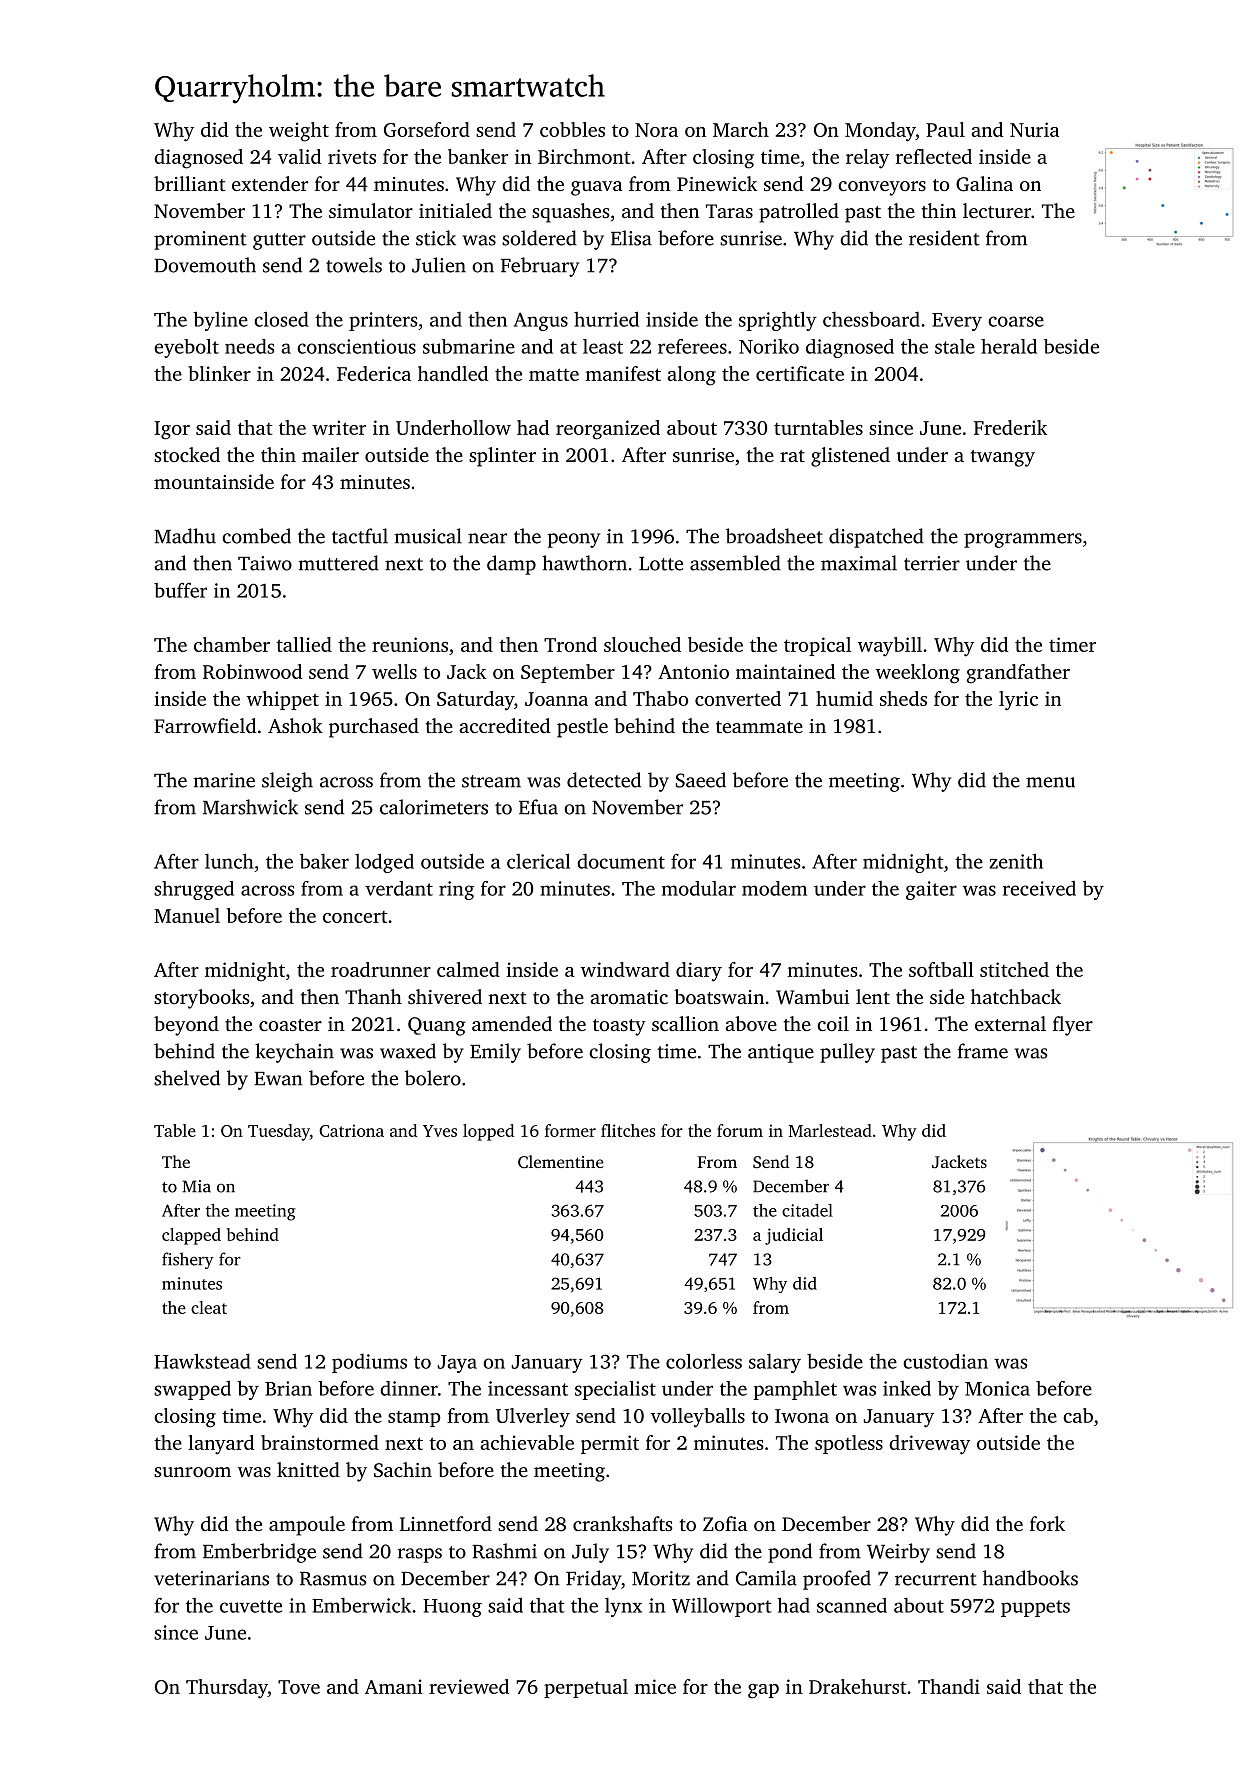  What do you see at coordinates (717, 183) in the screenshot?
I see `Pinewick` at bounding box center [717, 183].
